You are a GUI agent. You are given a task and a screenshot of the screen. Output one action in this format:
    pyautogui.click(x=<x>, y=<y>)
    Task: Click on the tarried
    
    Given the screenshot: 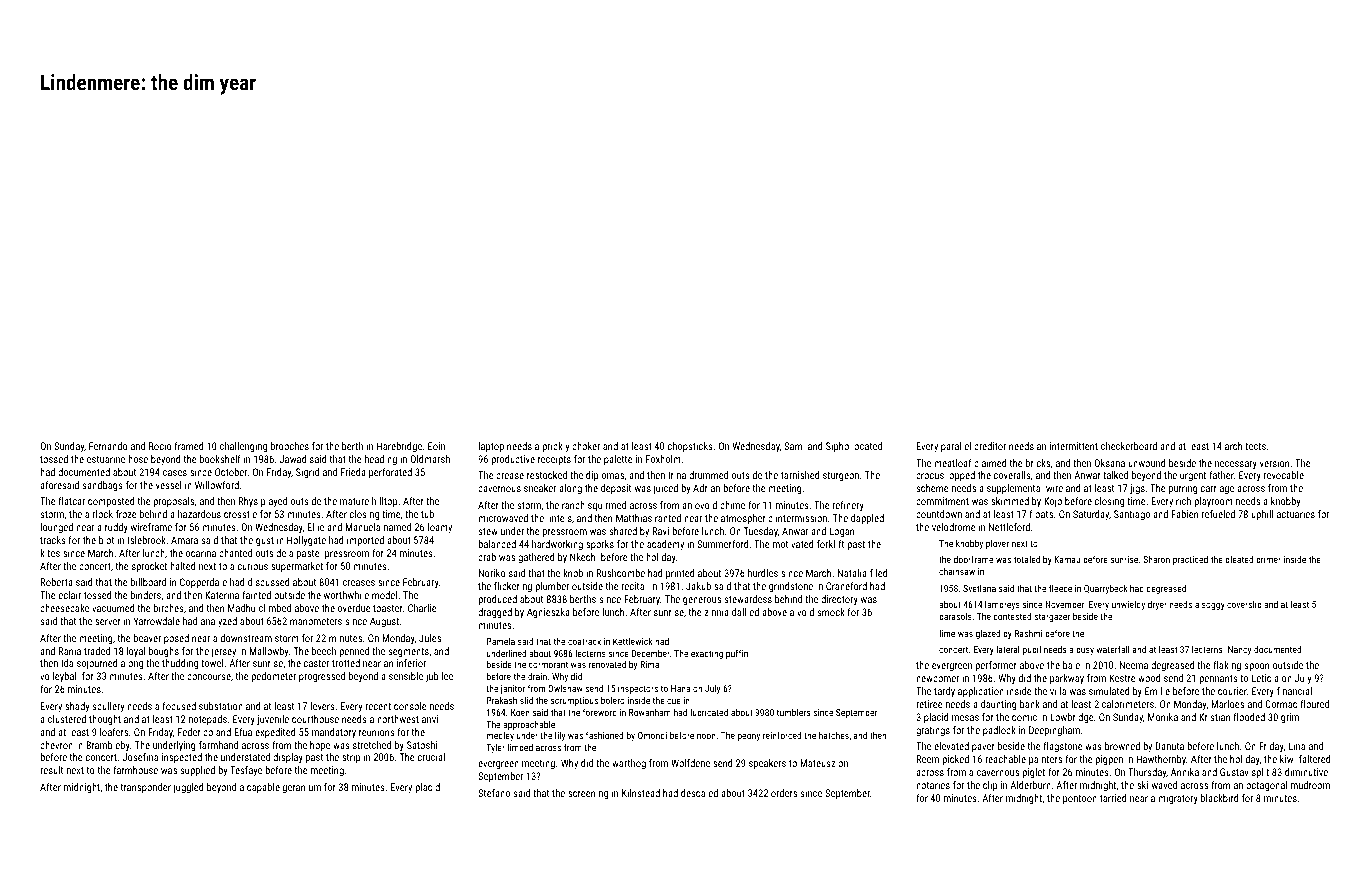 What is the action you would take?
    pyautogui.click(x=1113, y=798)
